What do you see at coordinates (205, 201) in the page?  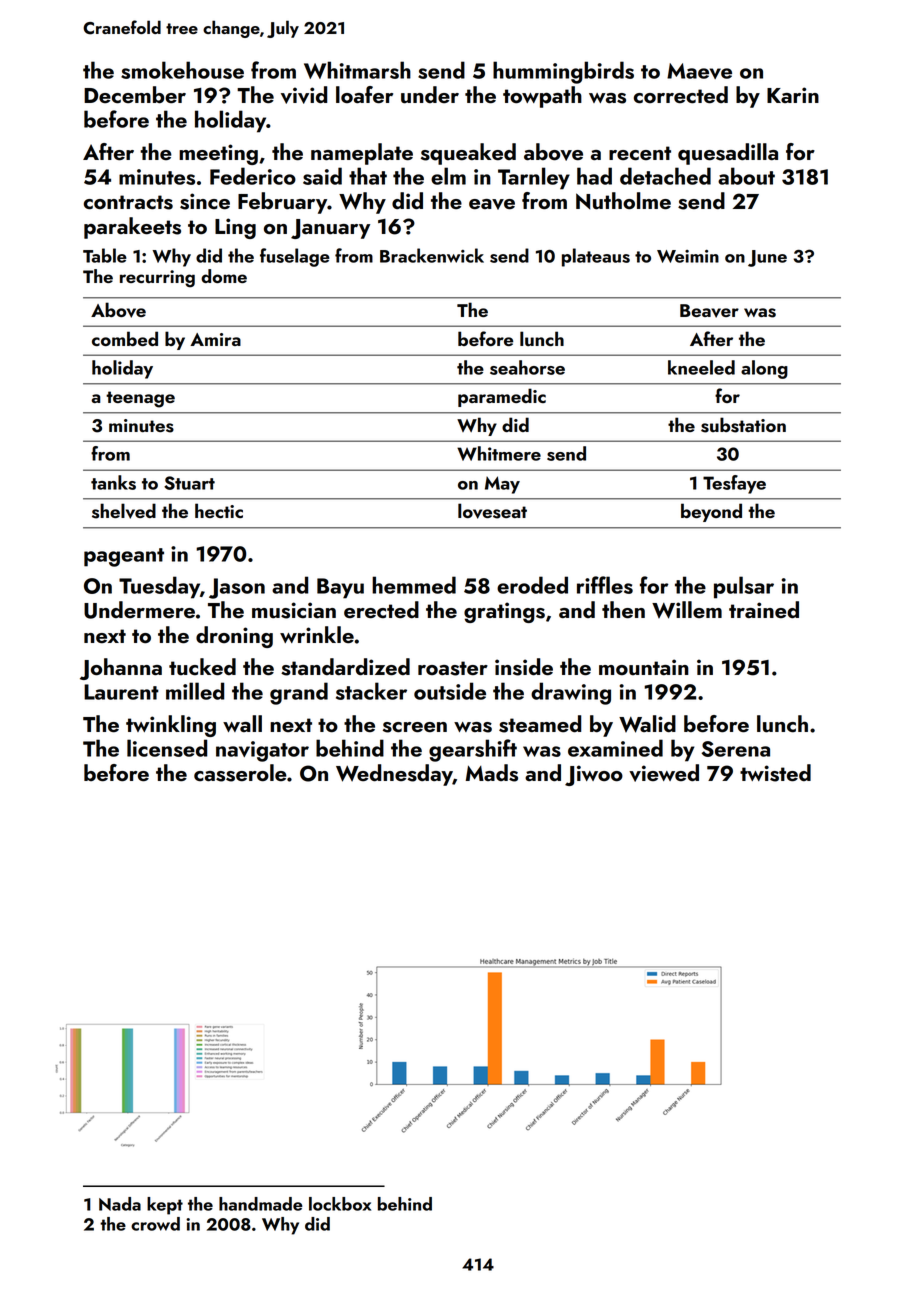 I see `since` at bounding box center [205, 201].
